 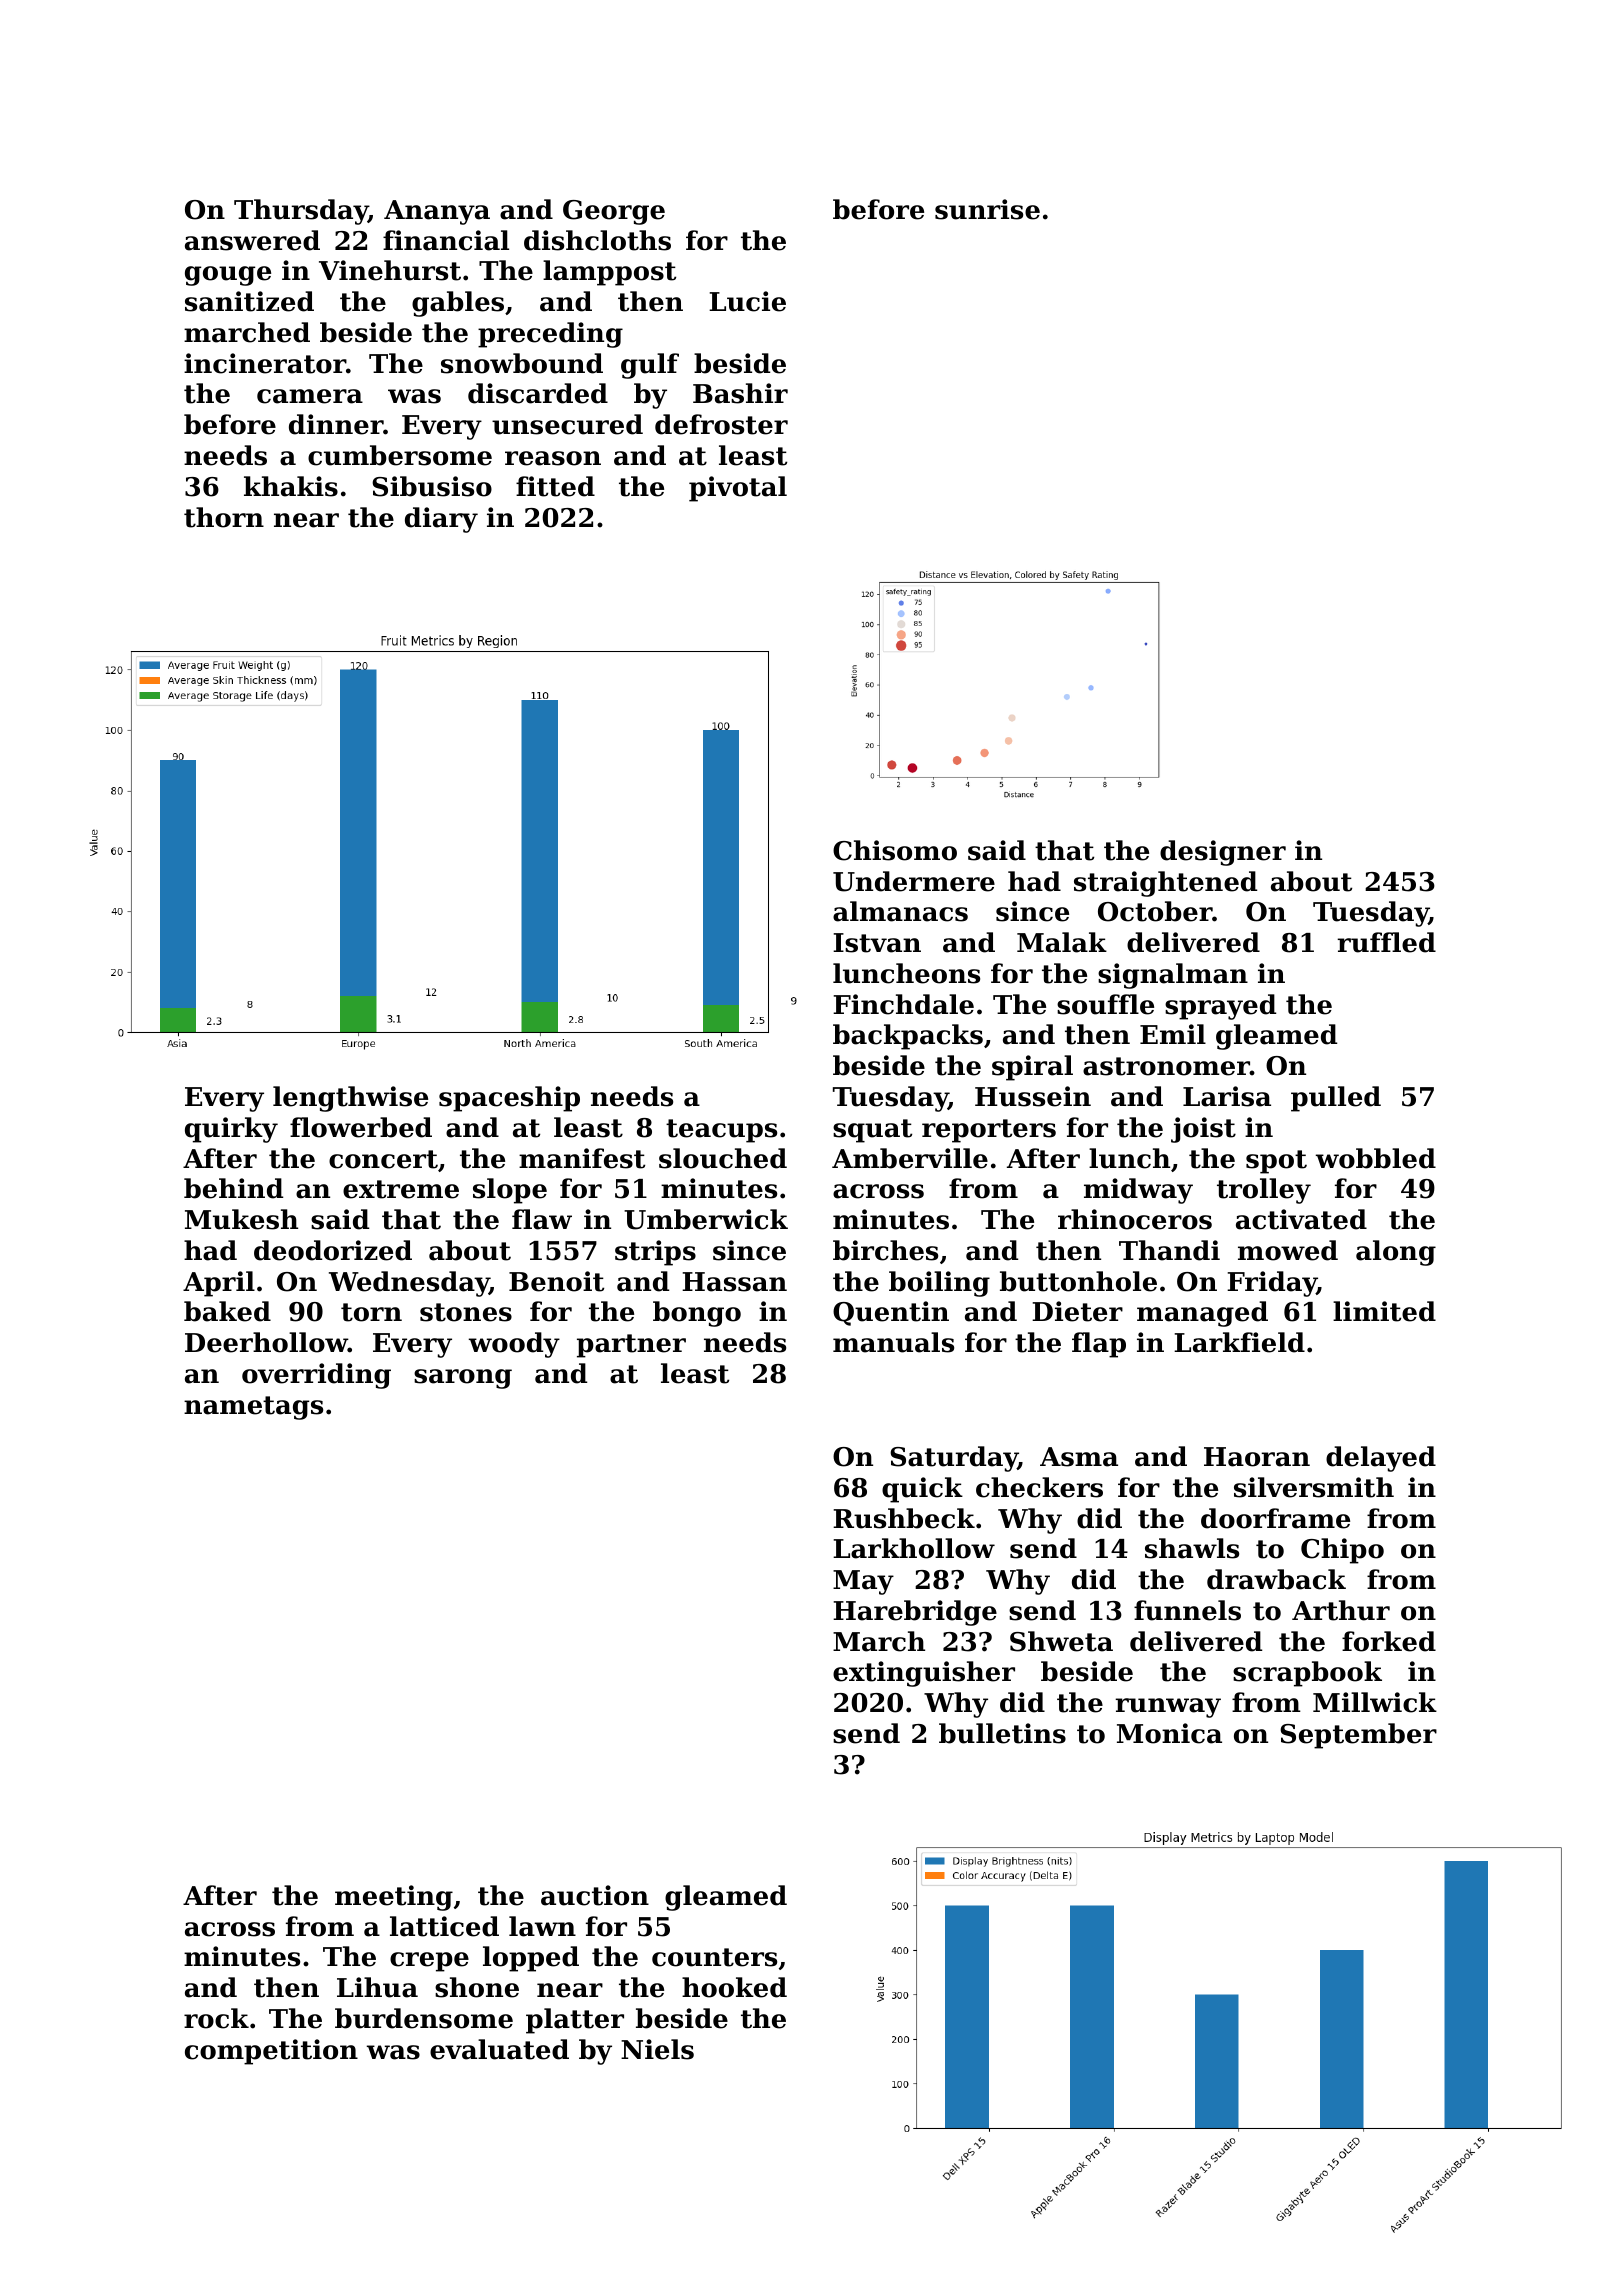 I want to click on Hussein, so click(x=1033, y=1096).
